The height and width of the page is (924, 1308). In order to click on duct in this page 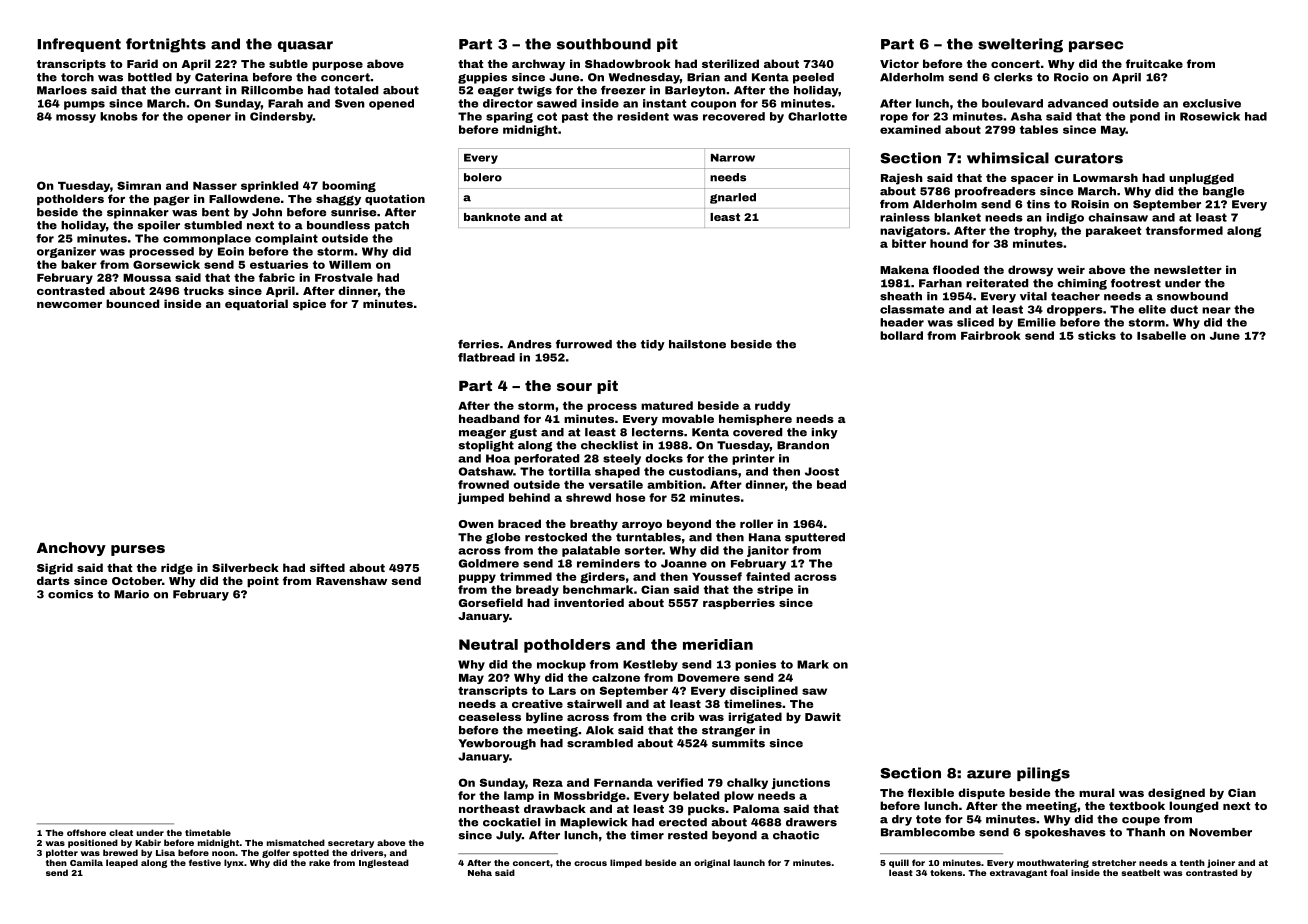, I will do `click(1184, 309)`.
